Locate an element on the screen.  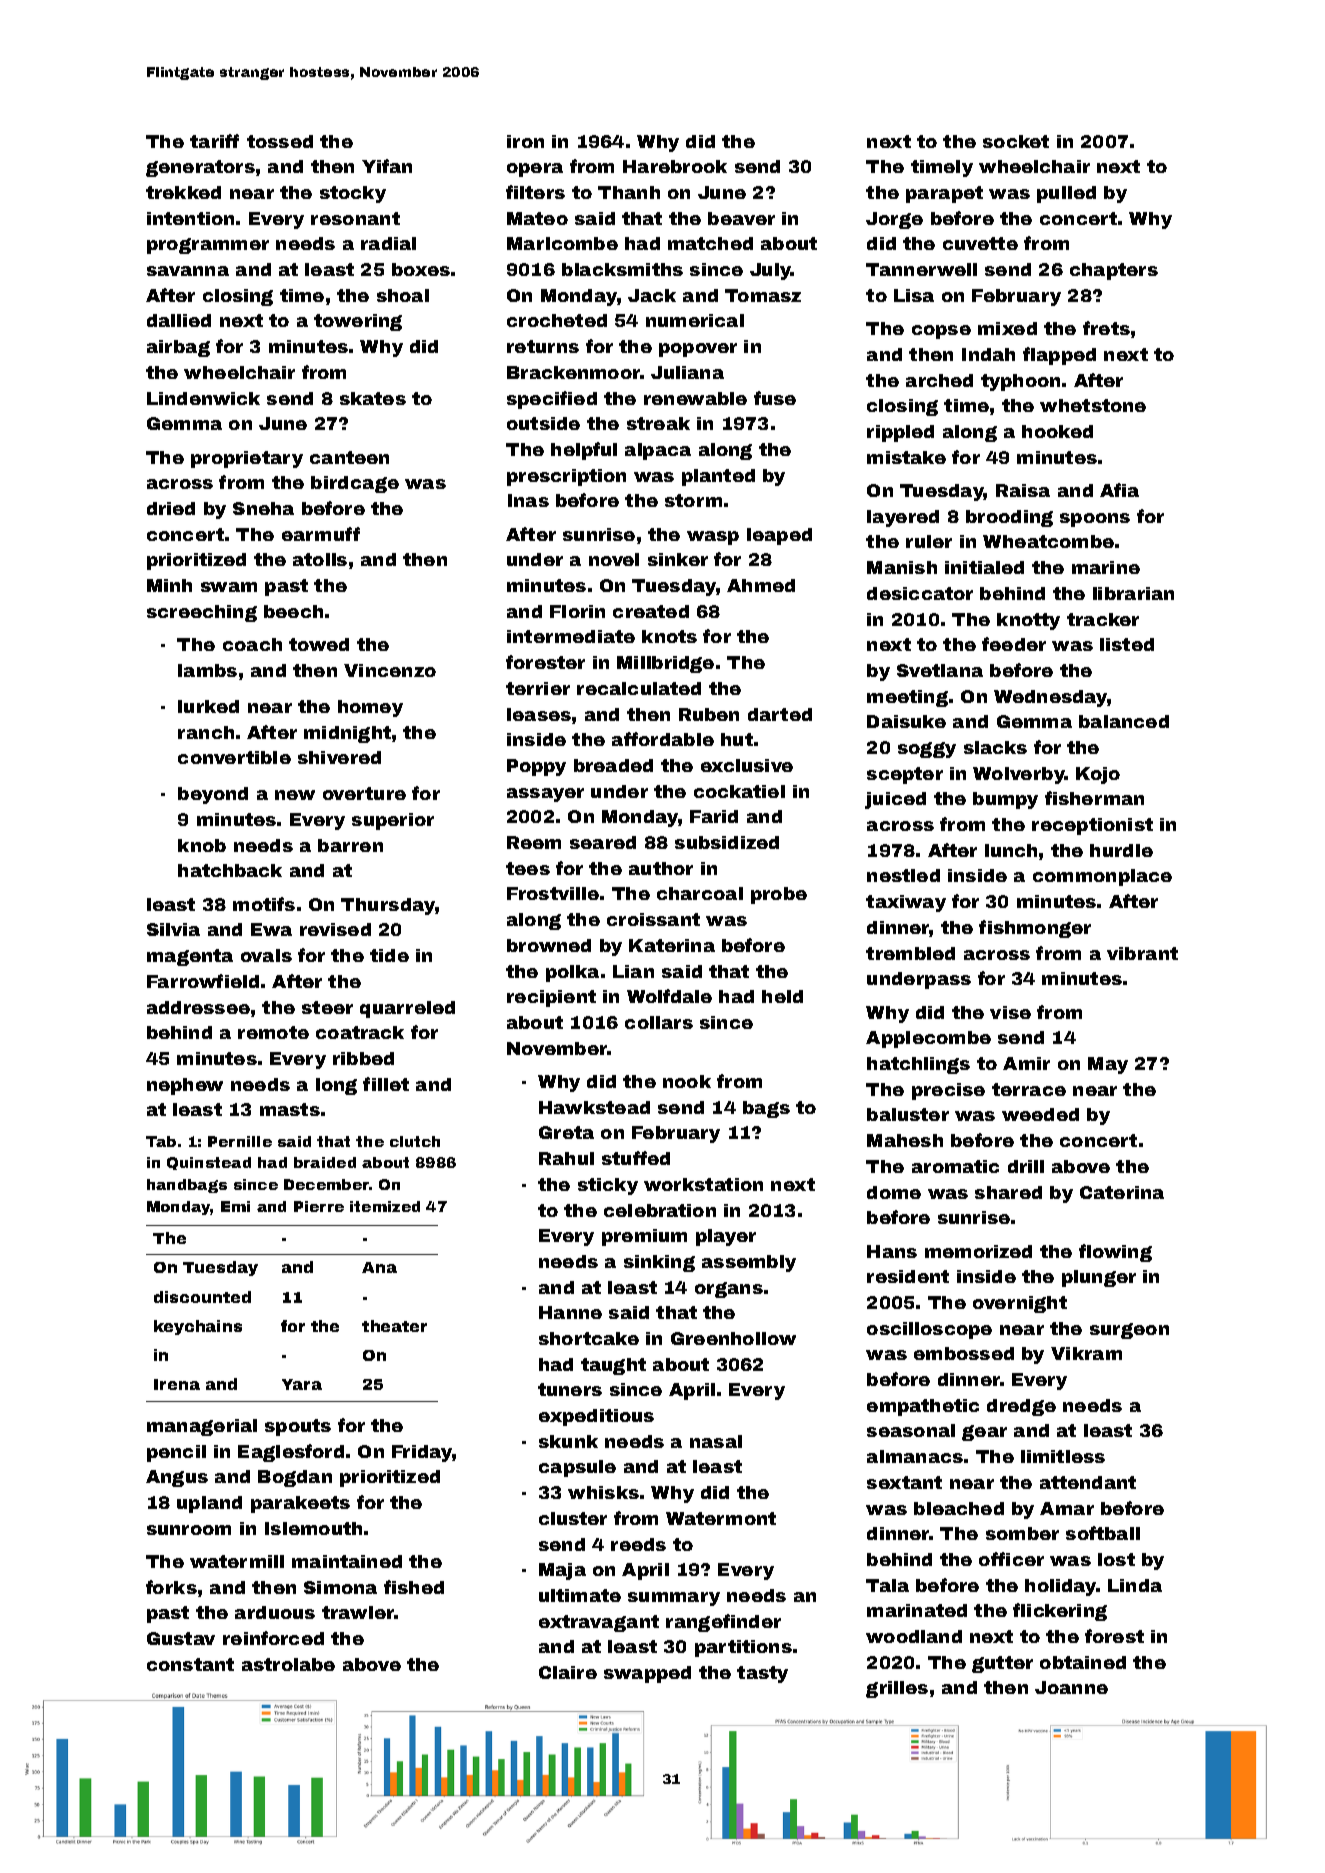
flowing is located at coordinates (1115, 1253).
